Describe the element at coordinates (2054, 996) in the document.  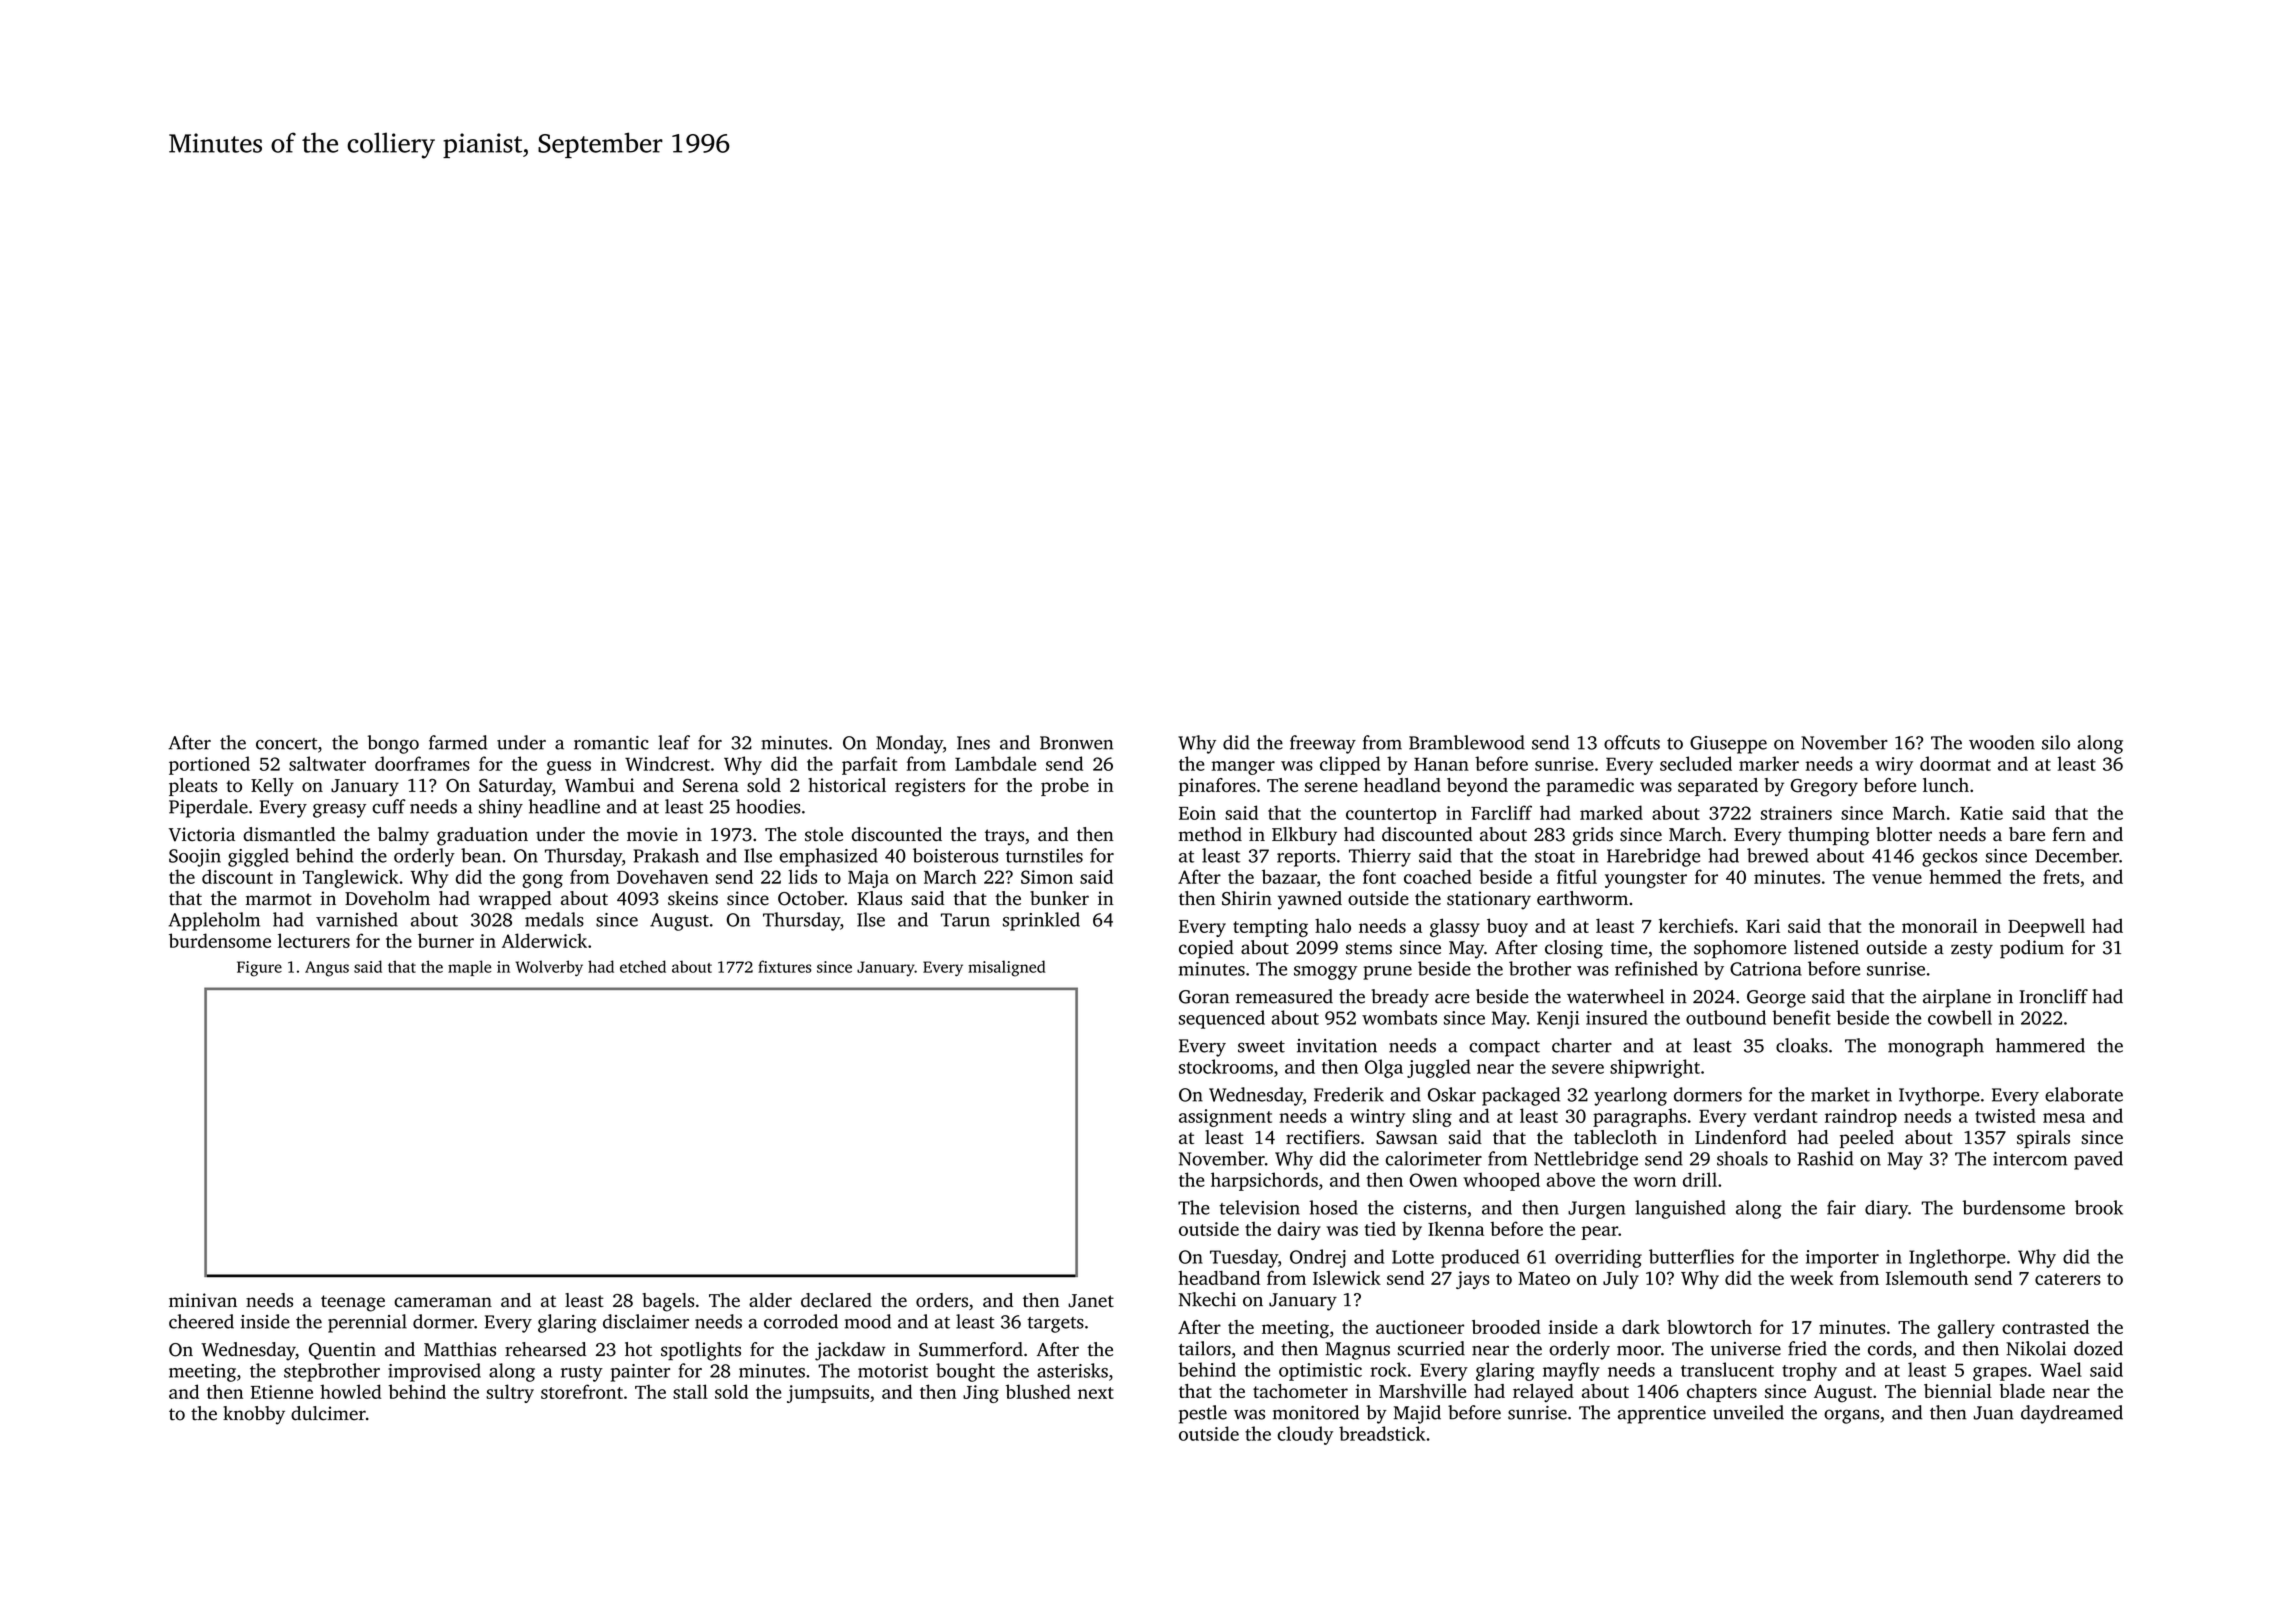
I see `Ironcliff` at that location.
